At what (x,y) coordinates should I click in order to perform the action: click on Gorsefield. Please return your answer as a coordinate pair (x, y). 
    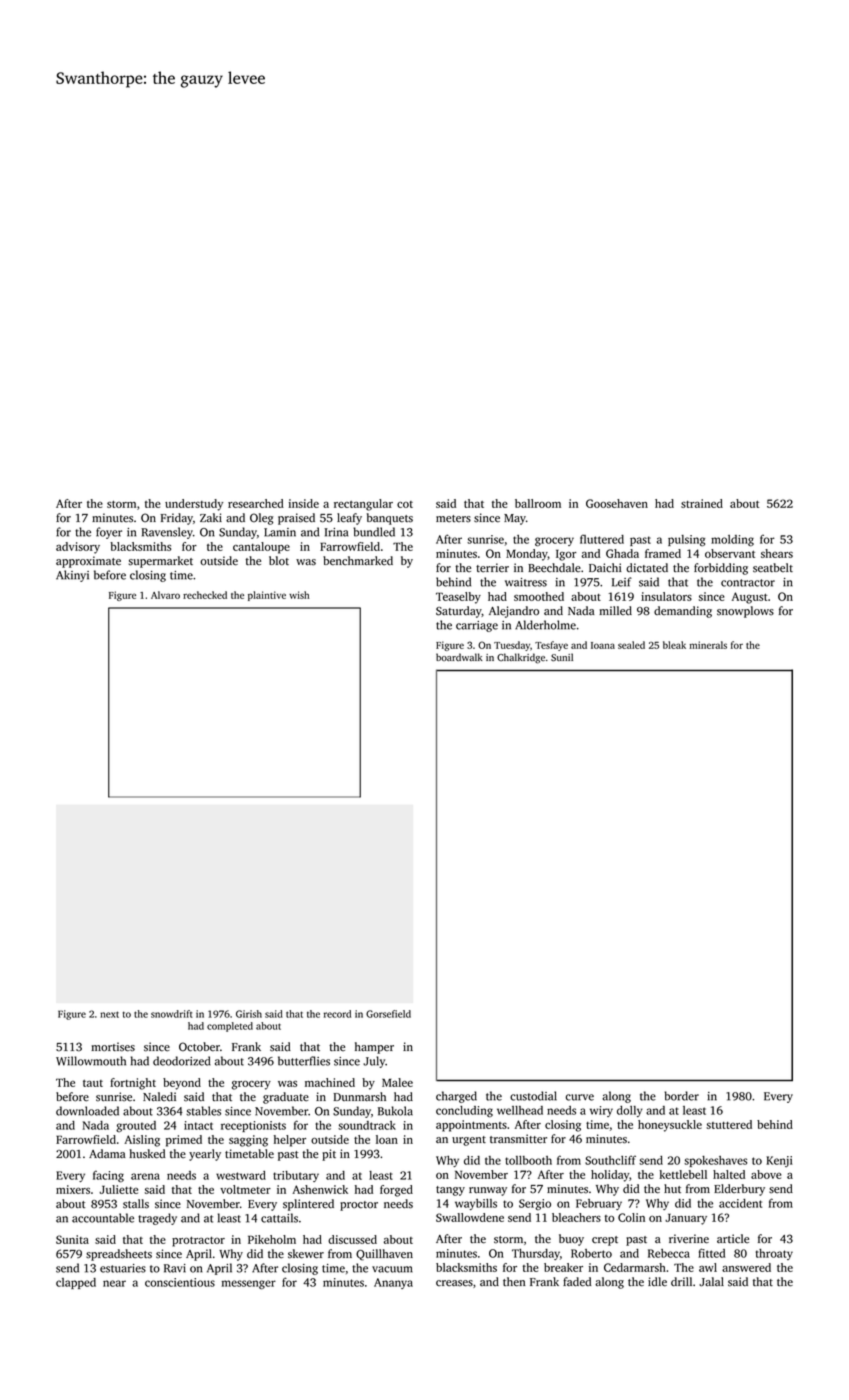
    Looking at the image, I should click on (388, 1014).
